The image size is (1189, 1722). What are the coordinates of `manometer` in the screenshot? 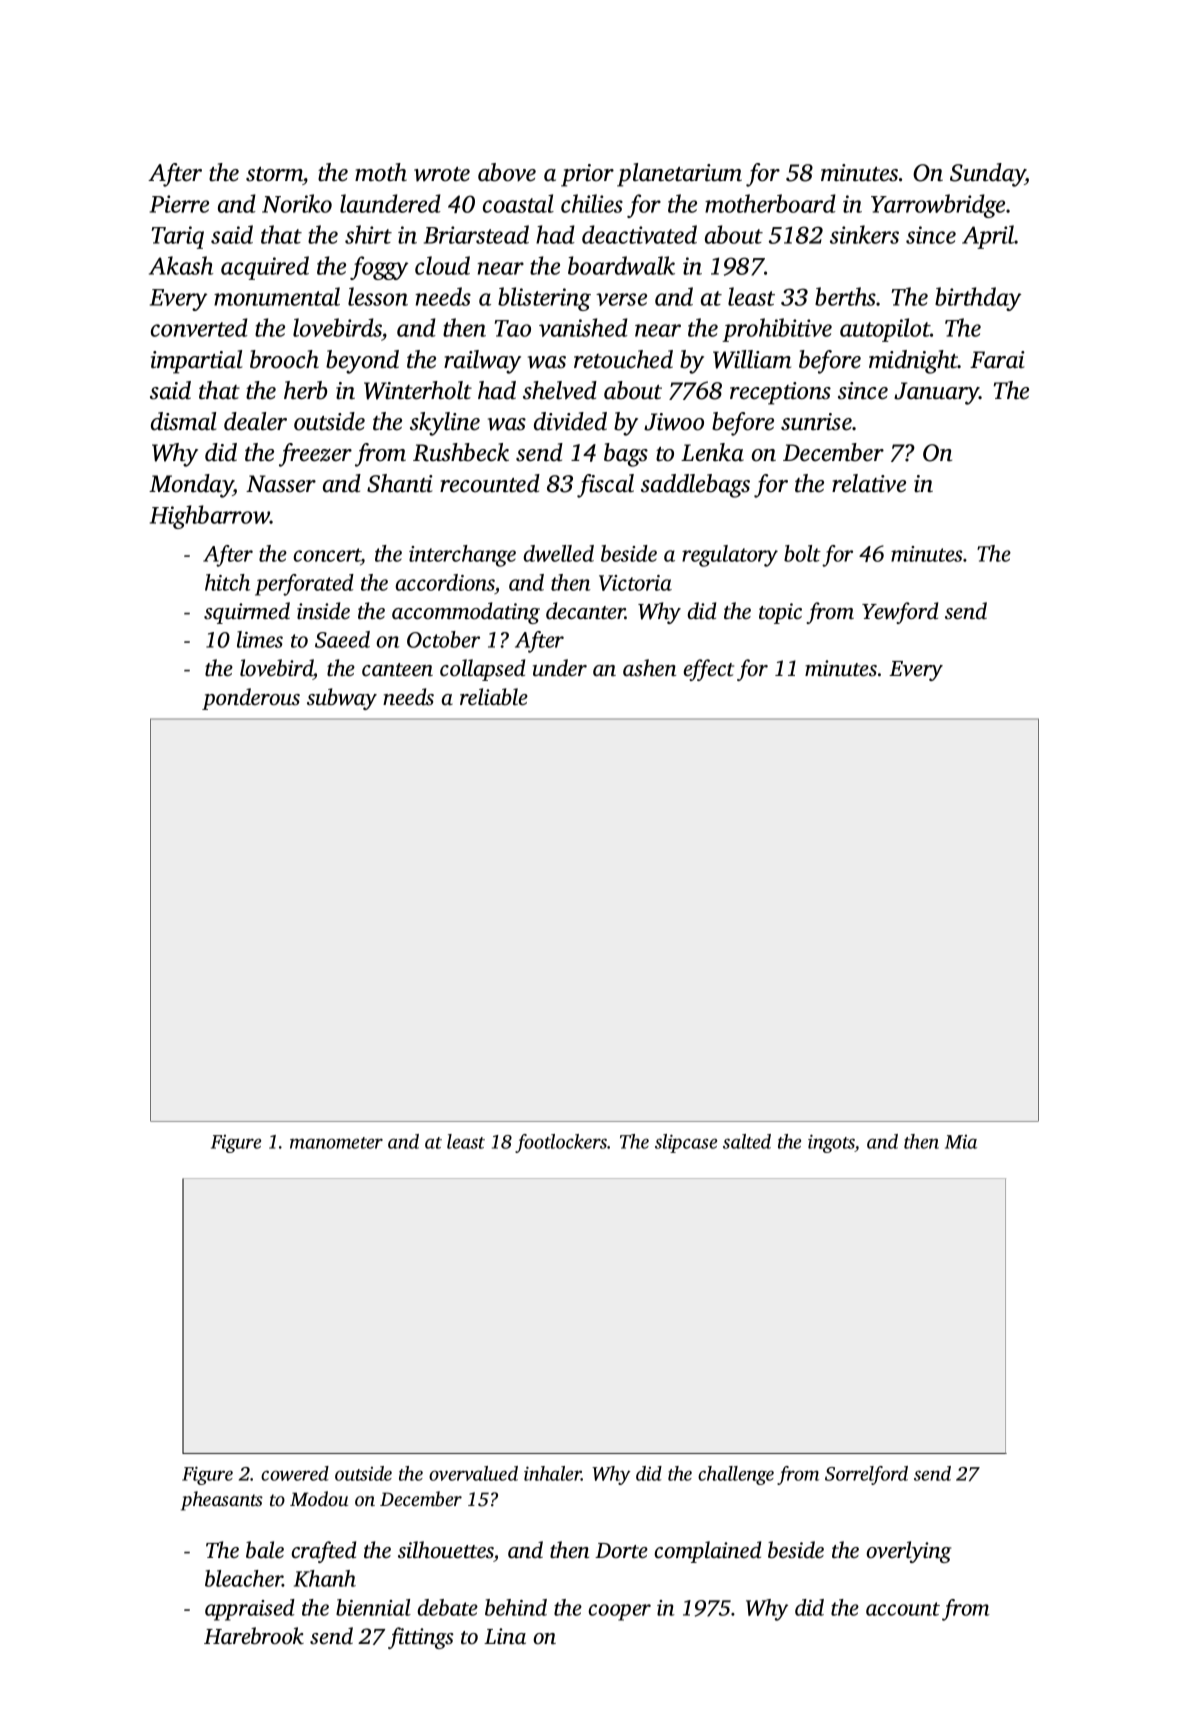 It's located at (336, 1143).
